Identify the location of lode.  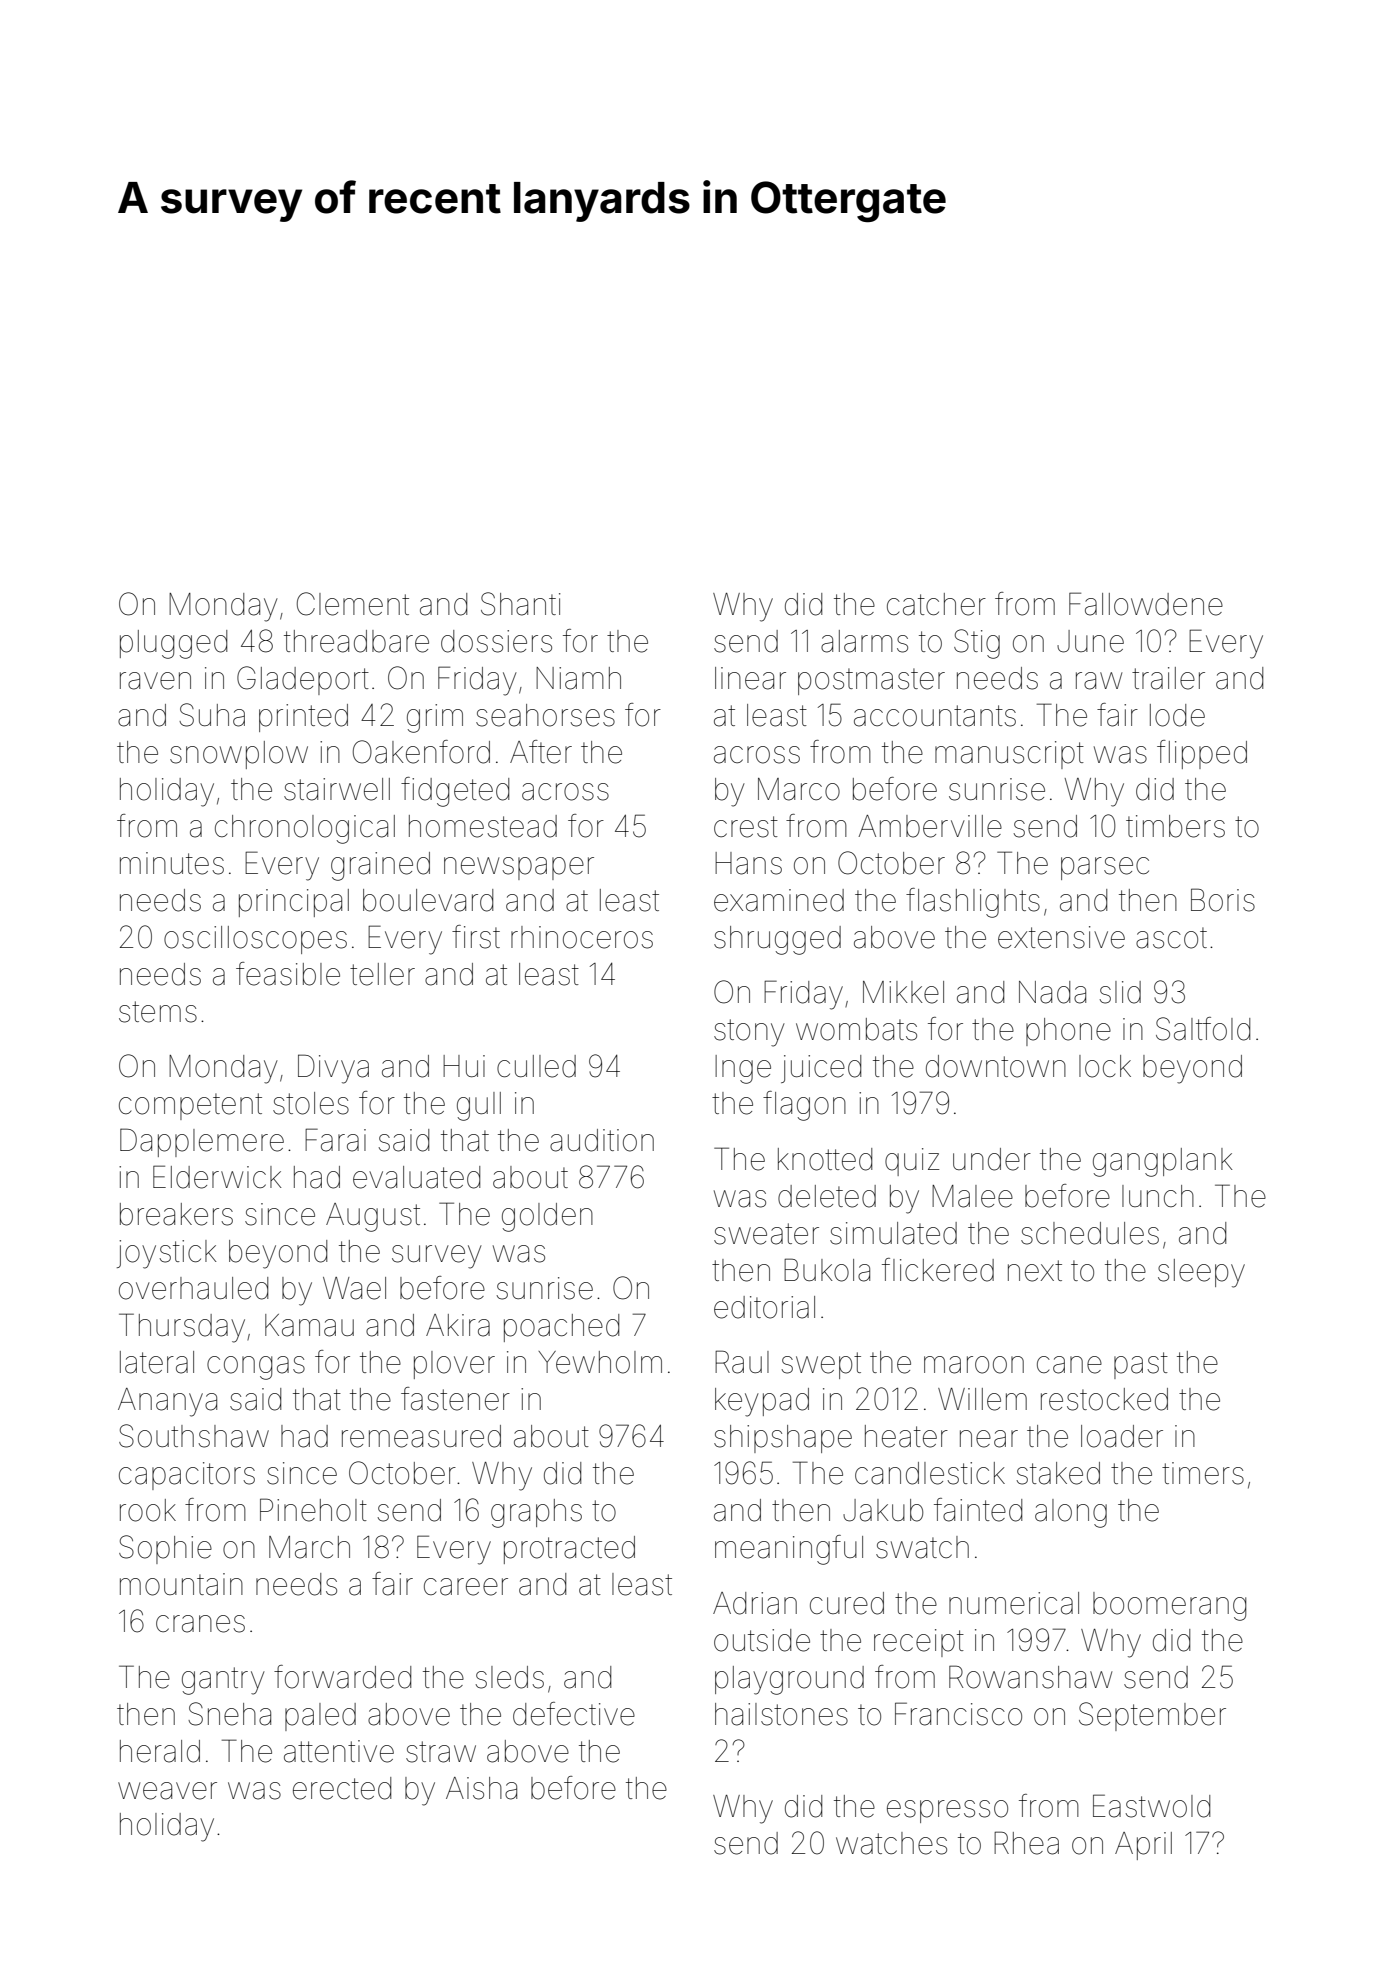
(1177, 715).
